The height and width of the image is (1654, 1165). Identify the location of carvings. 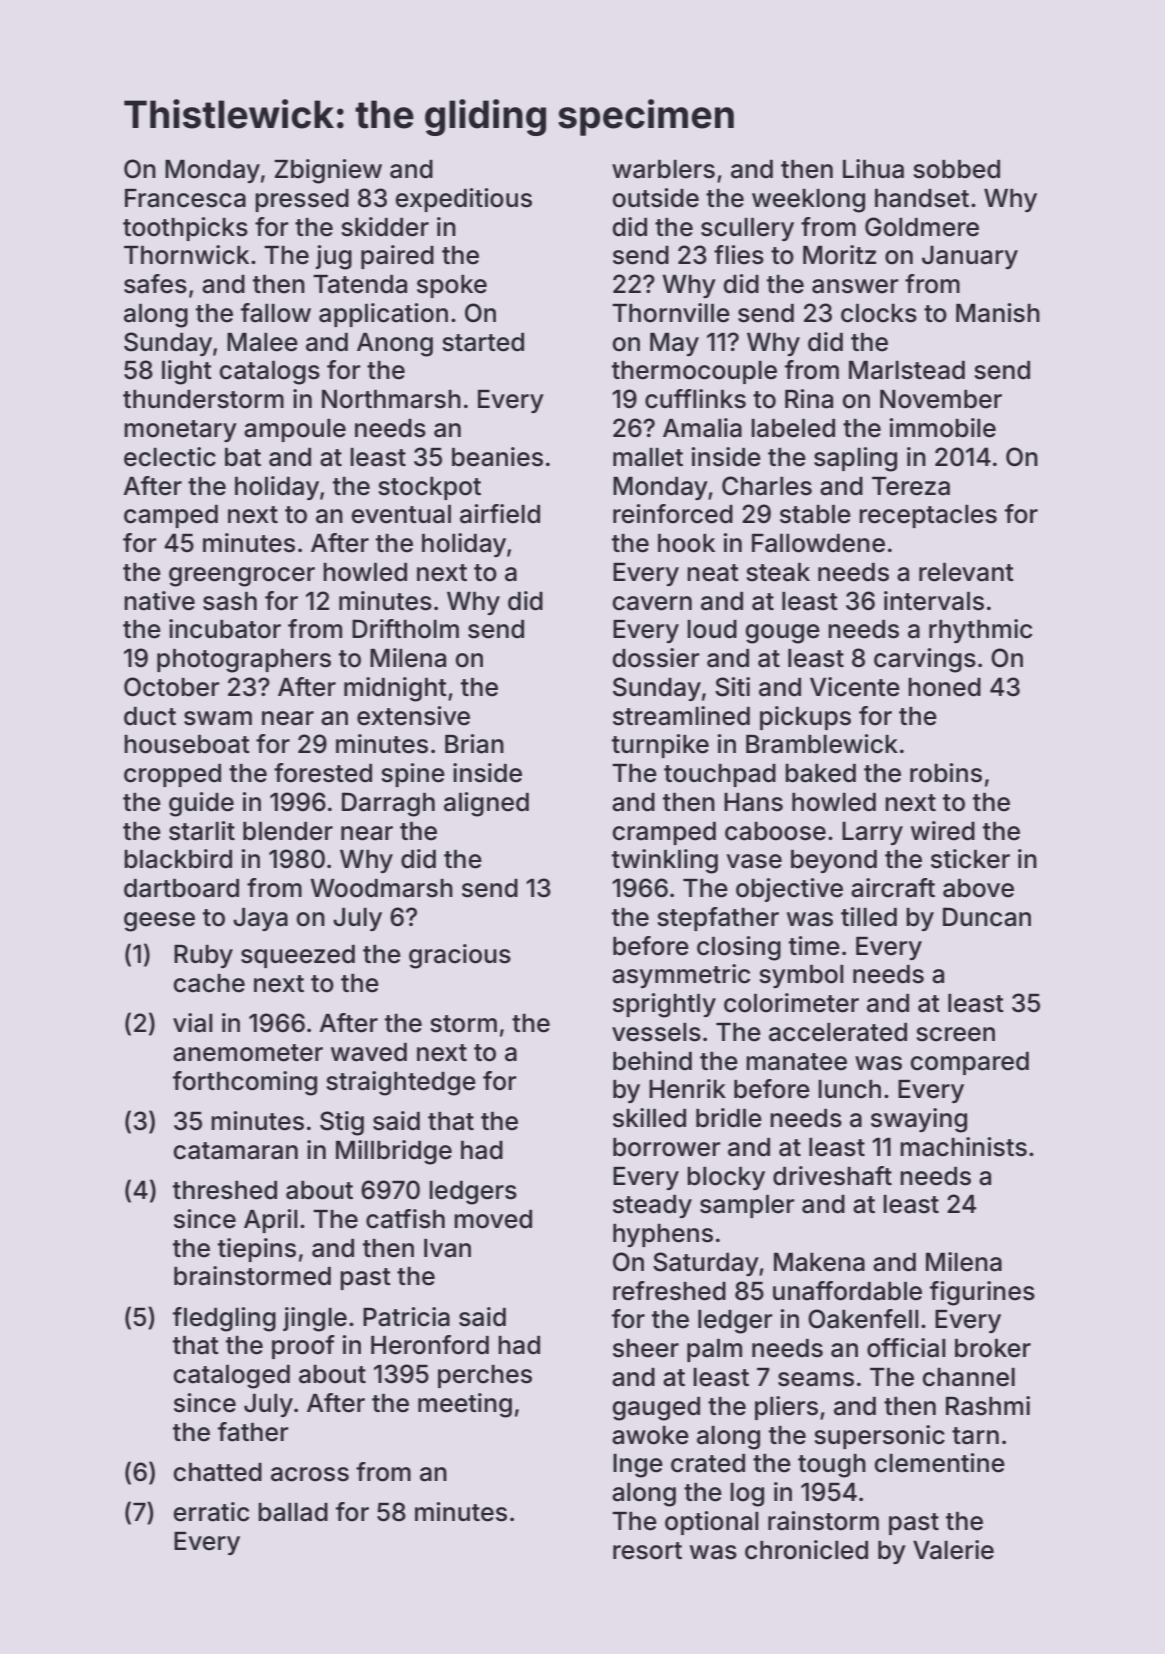
(925, 660).
